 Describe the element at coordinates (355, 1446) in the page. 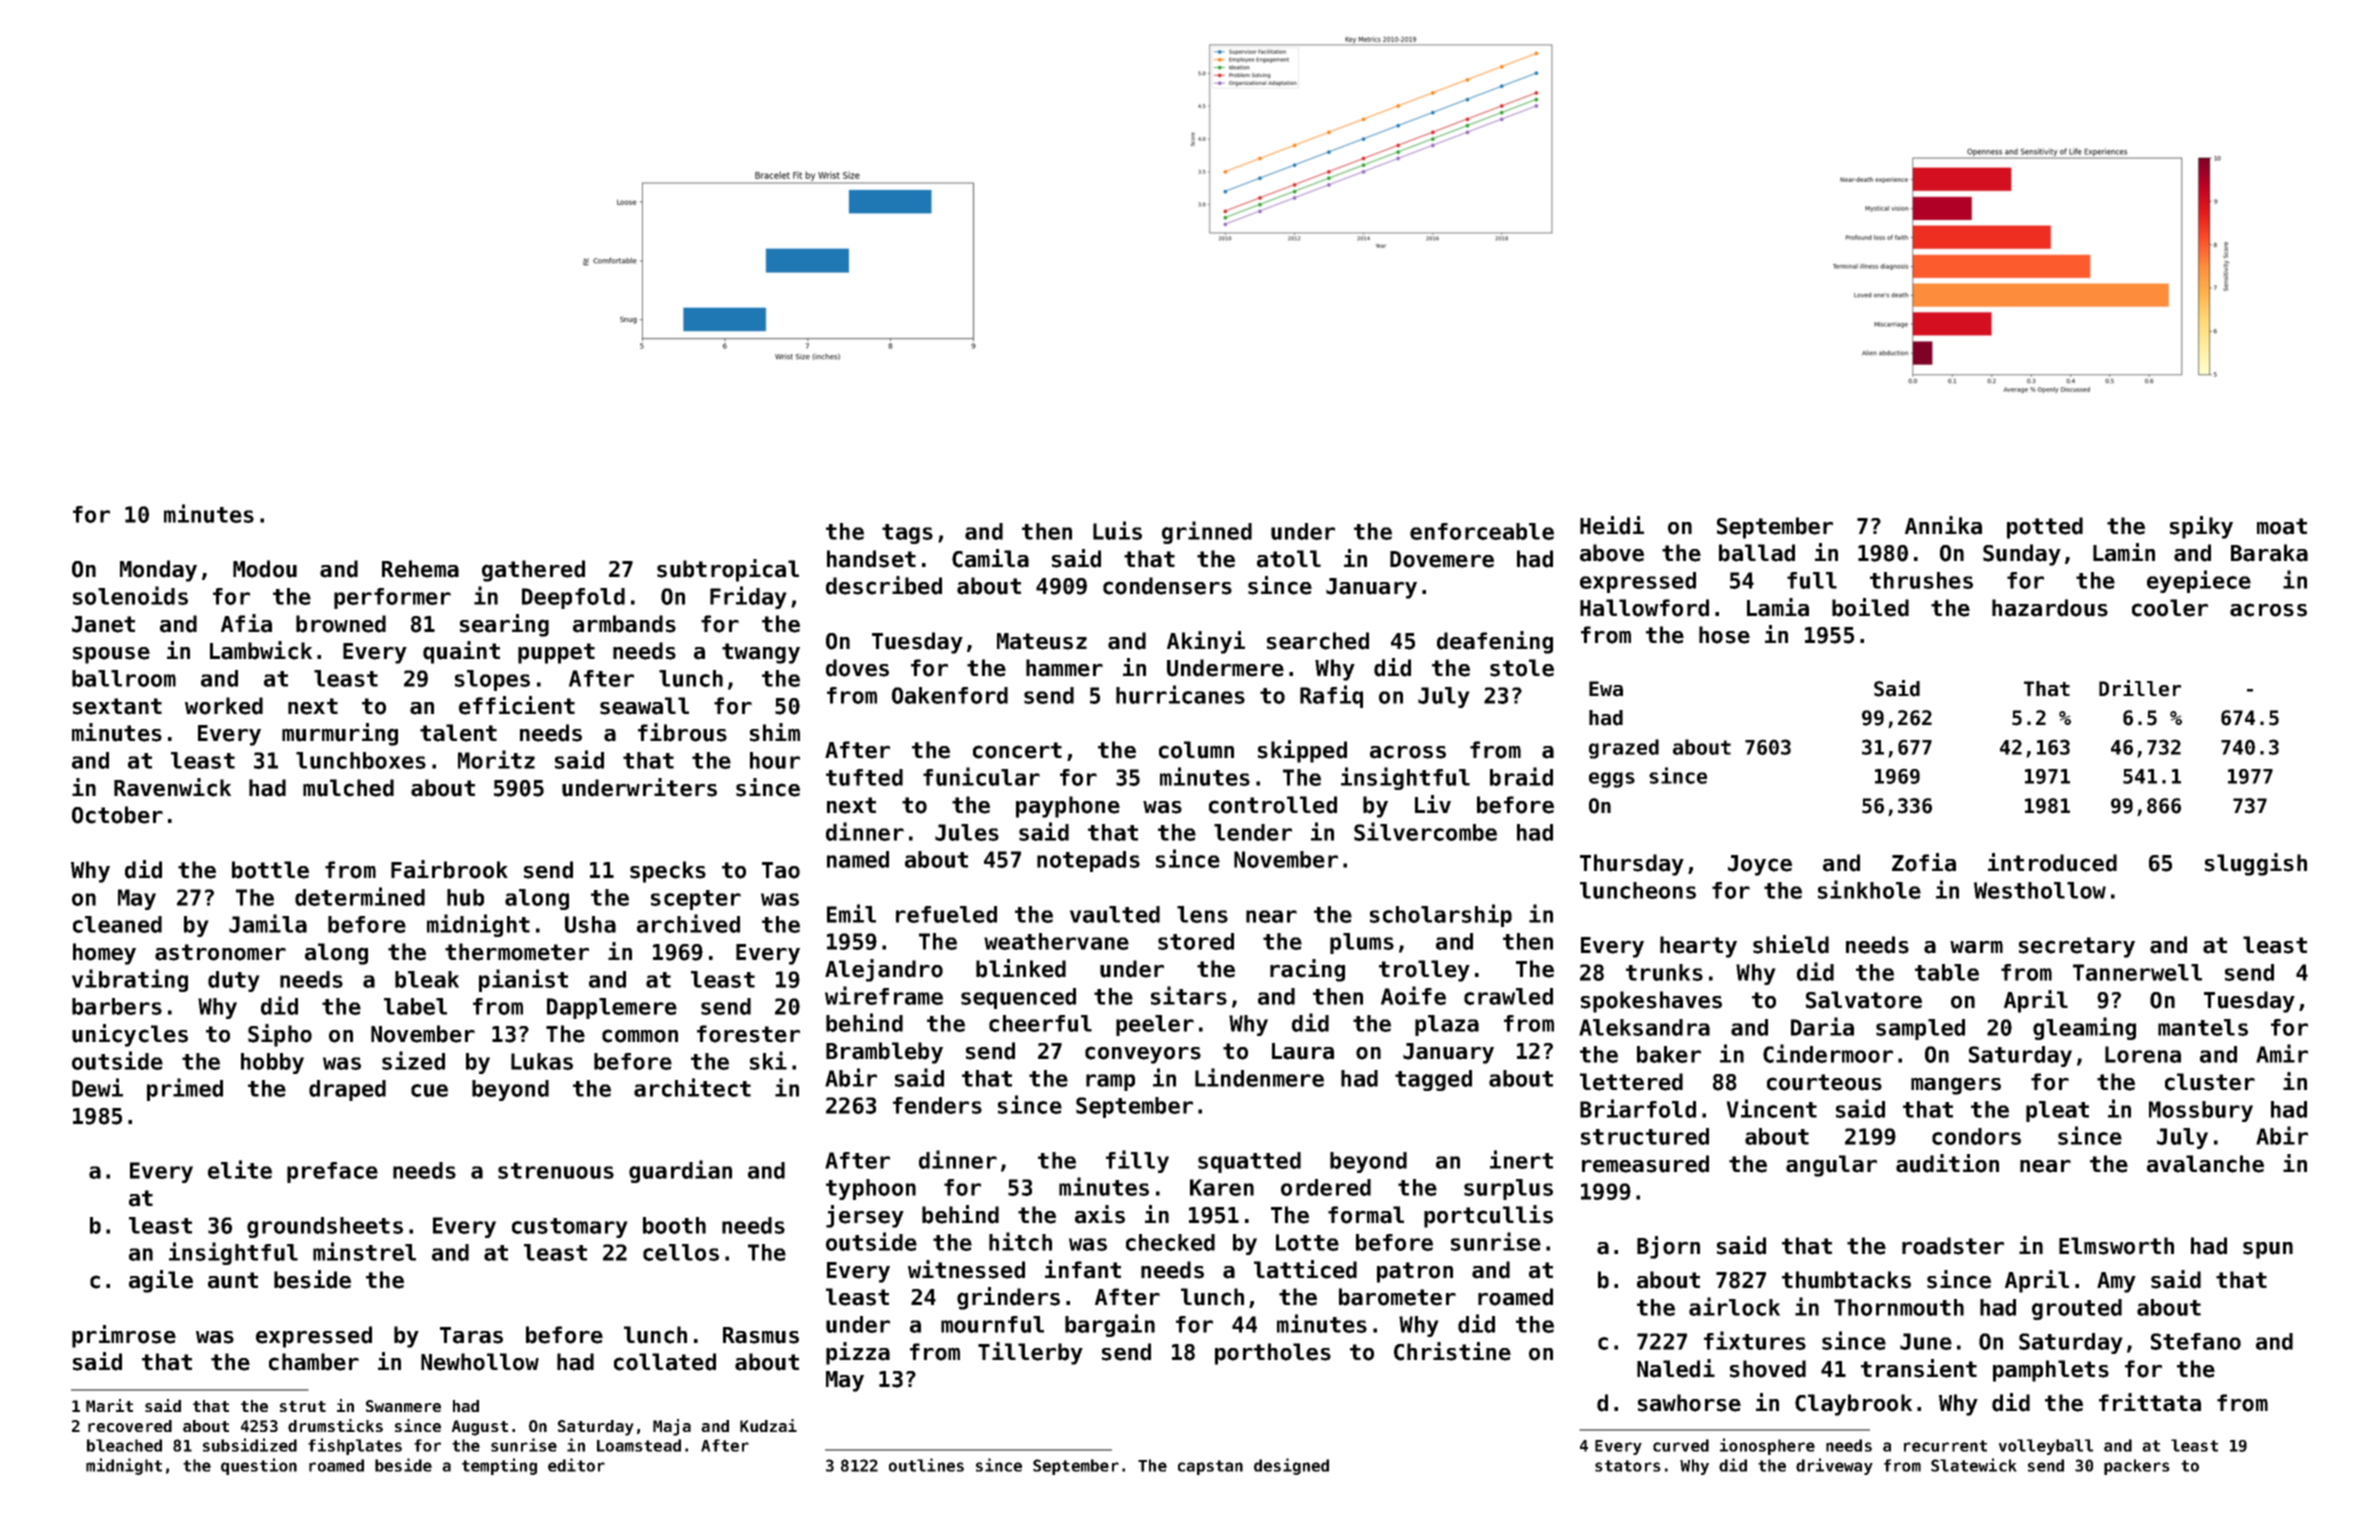

I see `fishplates` at that location.
